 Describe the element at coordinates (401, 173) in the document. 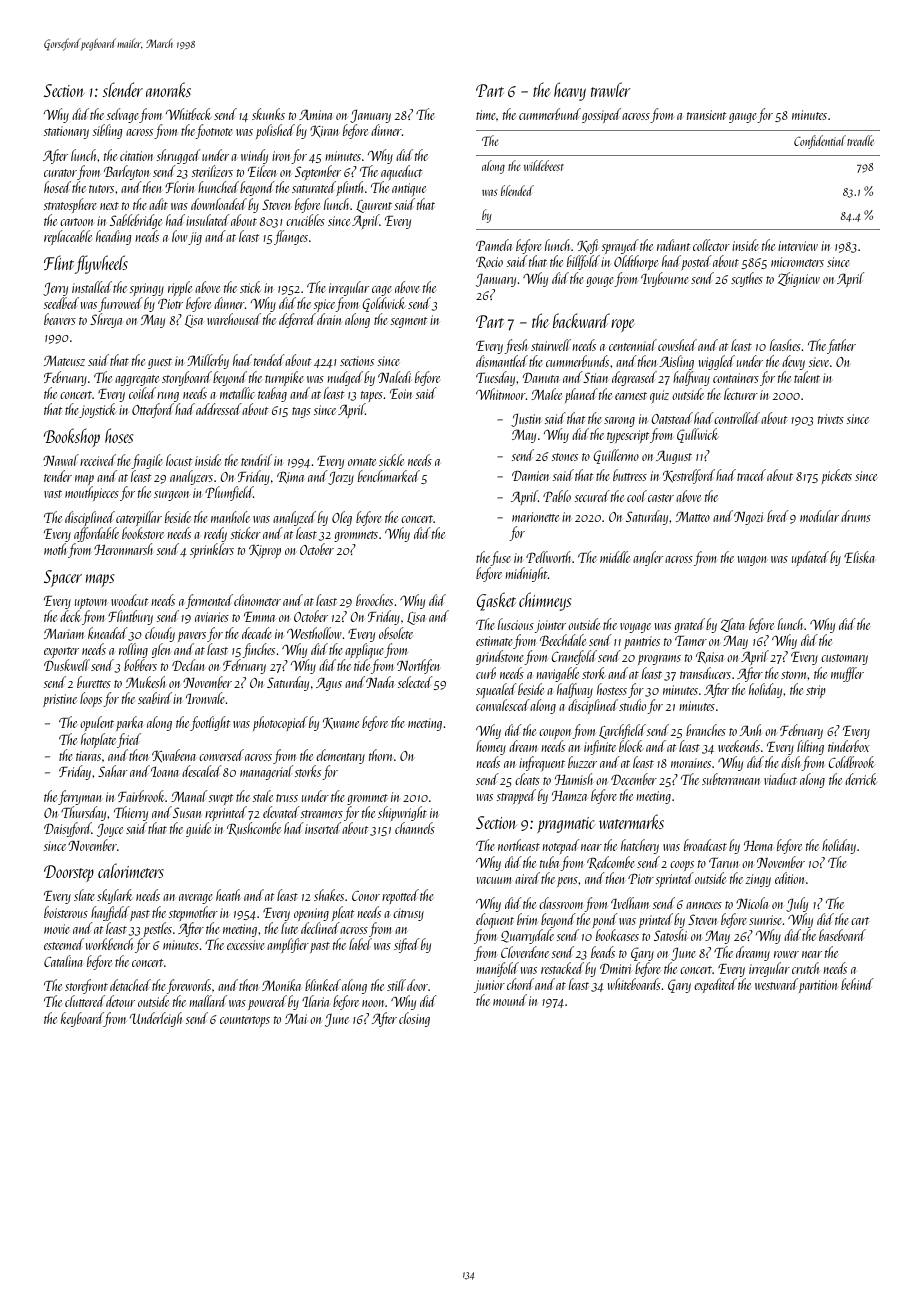

I see `aqueduct` at that location.
